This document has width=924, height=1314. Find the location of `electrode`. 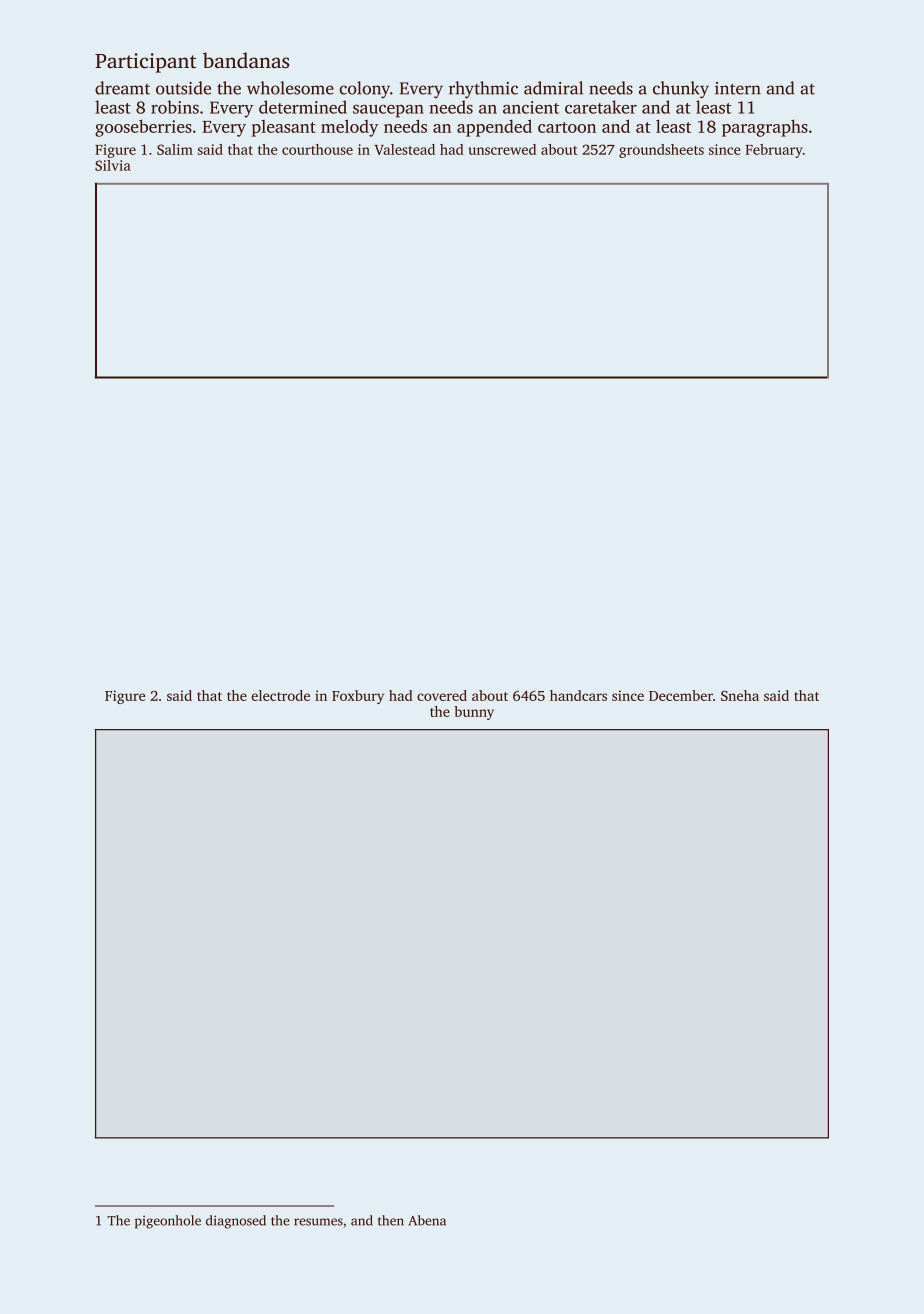

electrode is located at coordinates (280, 695).
